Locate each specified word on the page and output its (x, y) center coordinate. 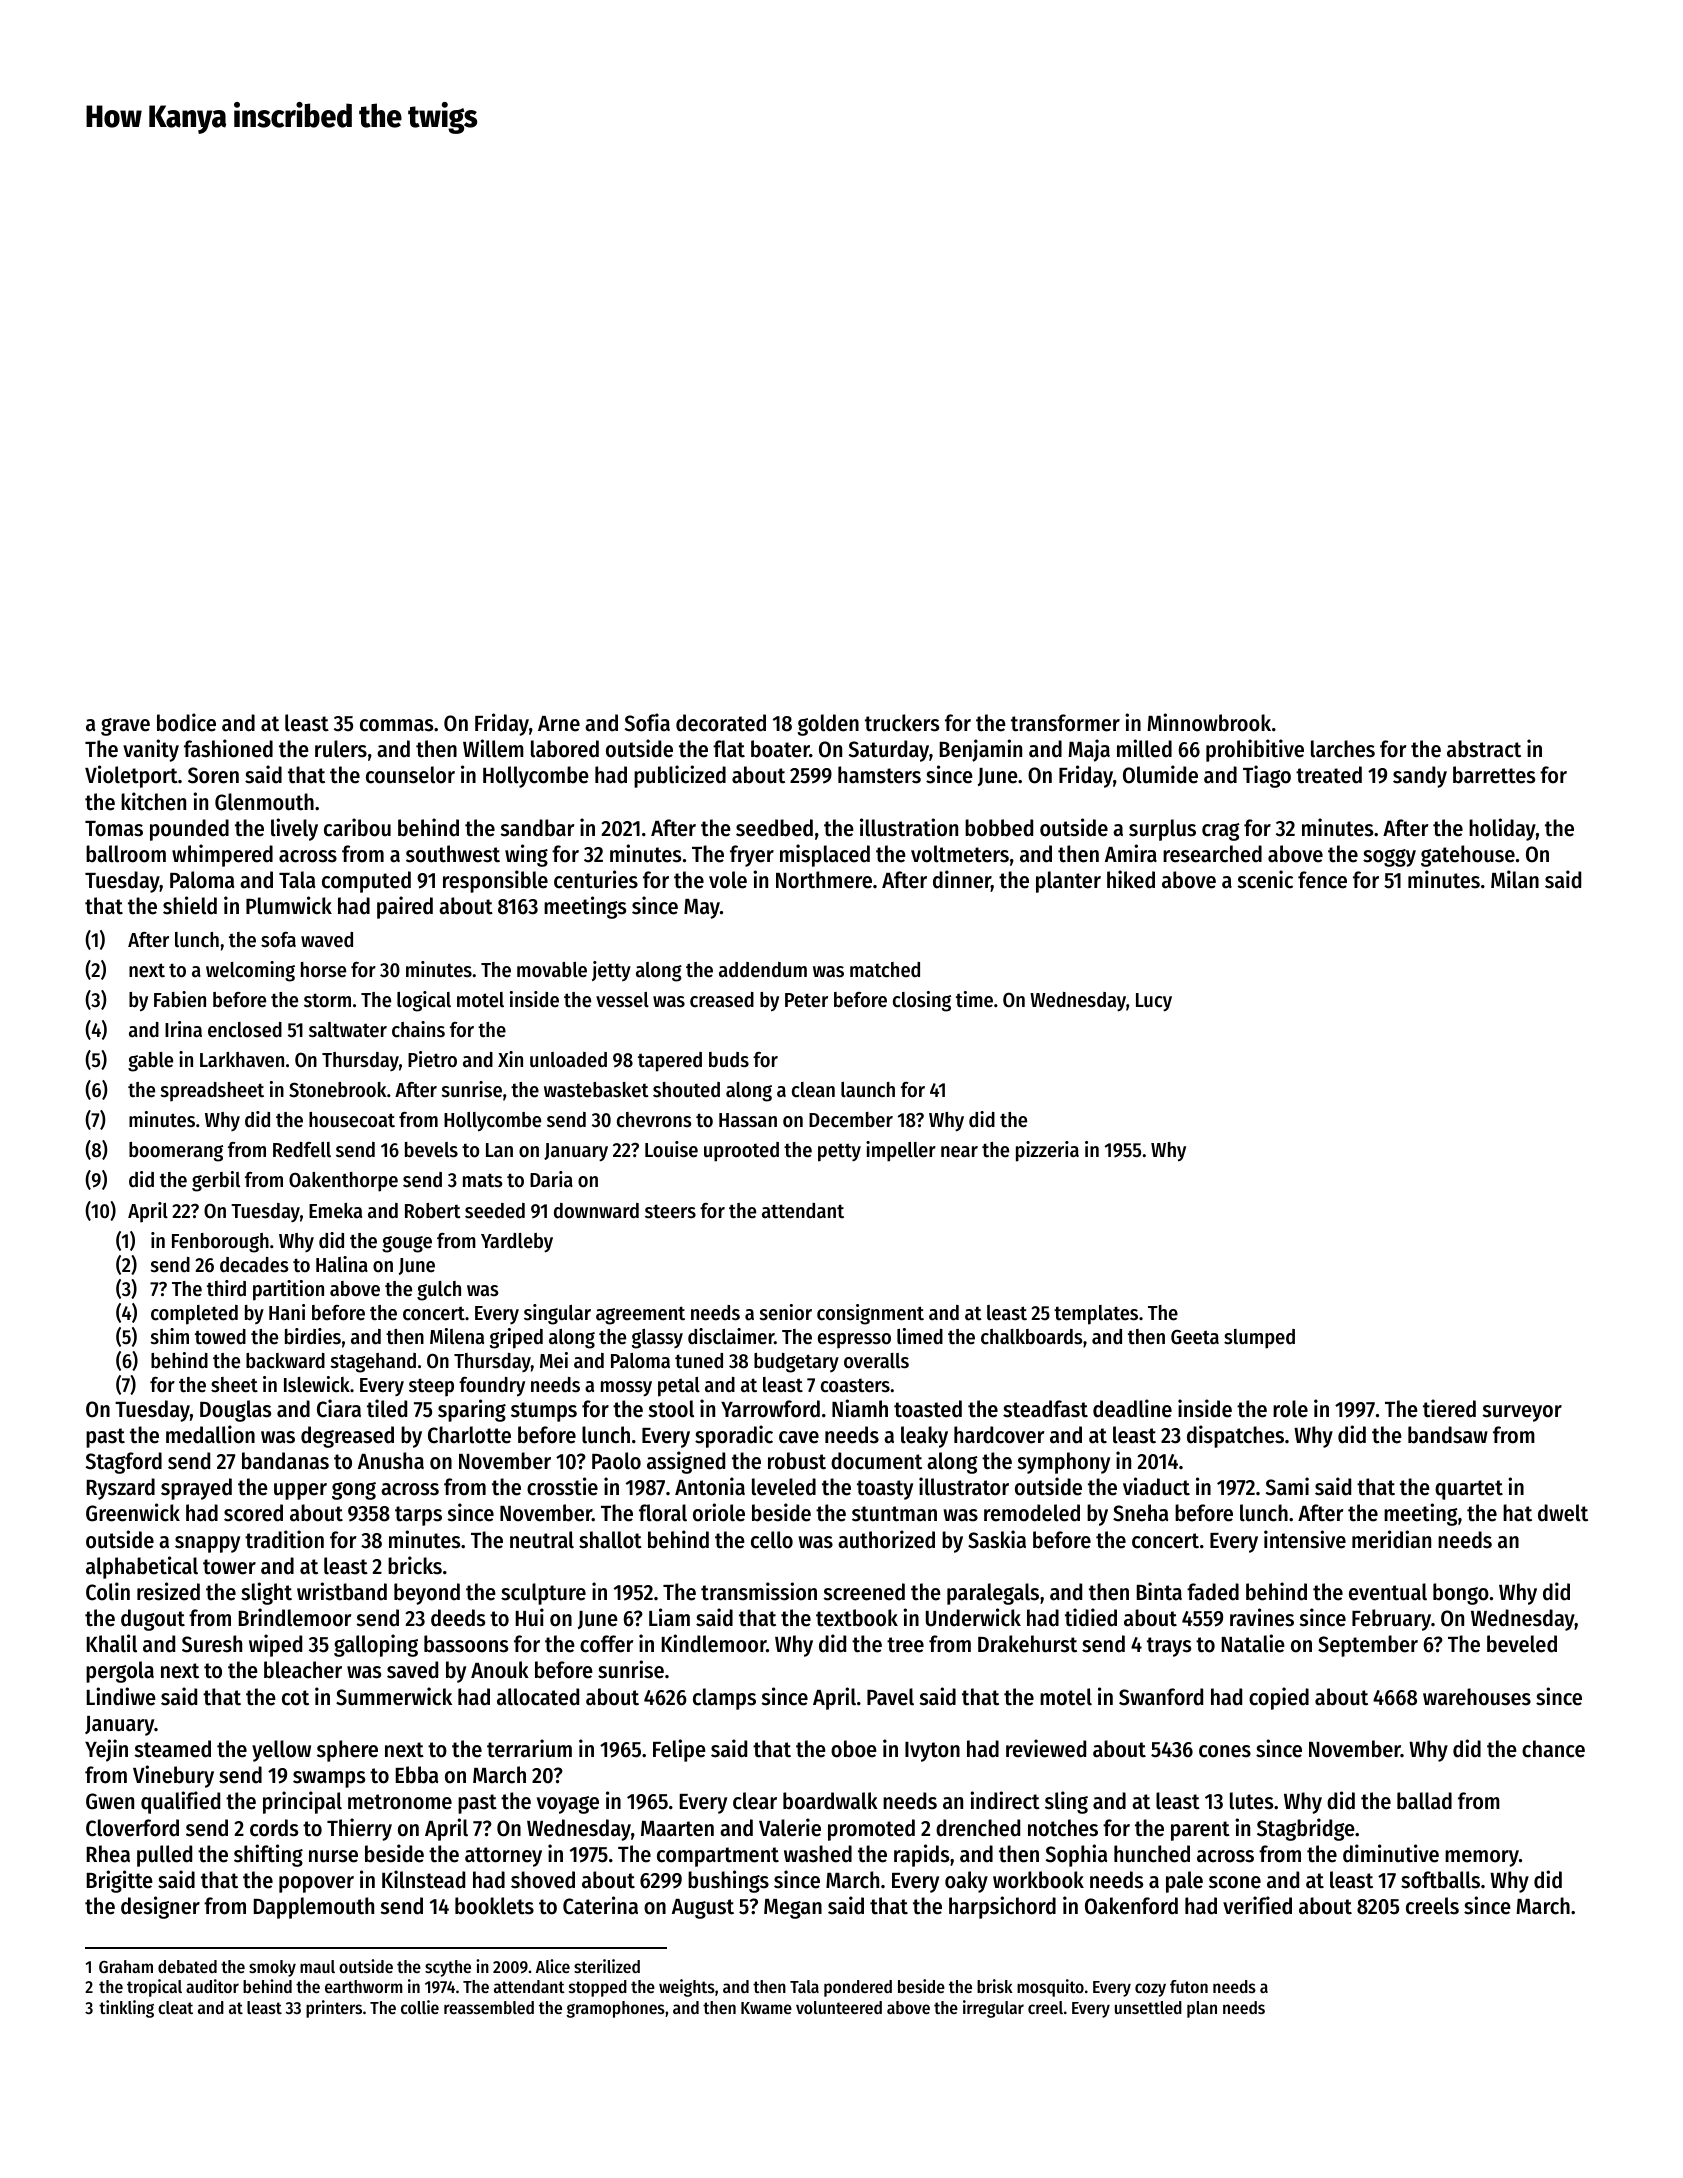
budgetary (796, 1363)
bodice (186, 722)
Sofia (647, 722)
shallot (610, 1540)
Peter (806, 1000)
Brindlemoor (295, 1617)
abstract (1484, 749)
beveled (1522, 1644)
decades (254, 1265)
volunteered (839, 2007)
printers (334, 2009)
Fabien (180, 999)
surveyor (1522, 1413)
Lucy (1154, 1002)
